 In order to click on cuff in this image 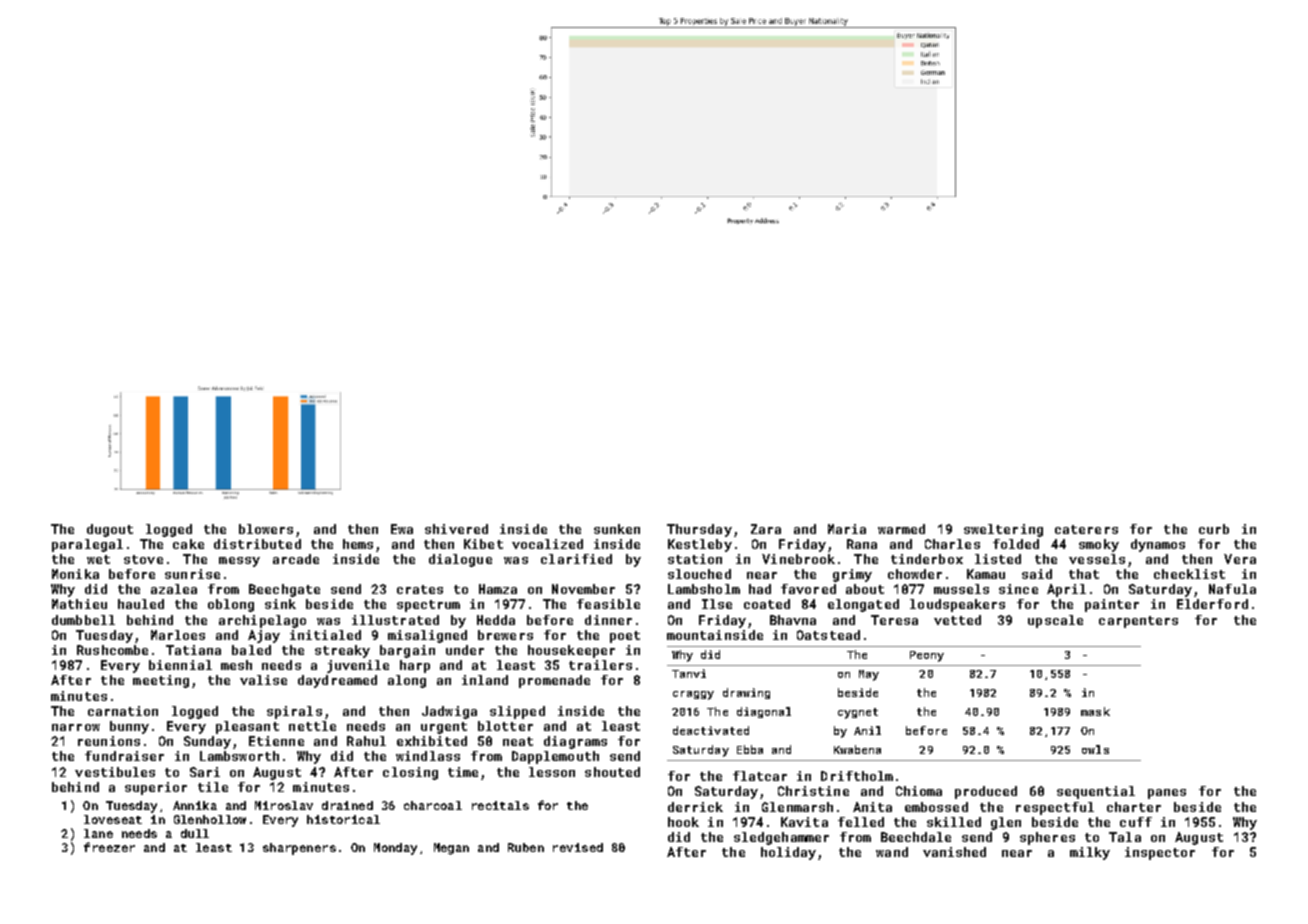, I will do `click(1136, 822)`.
